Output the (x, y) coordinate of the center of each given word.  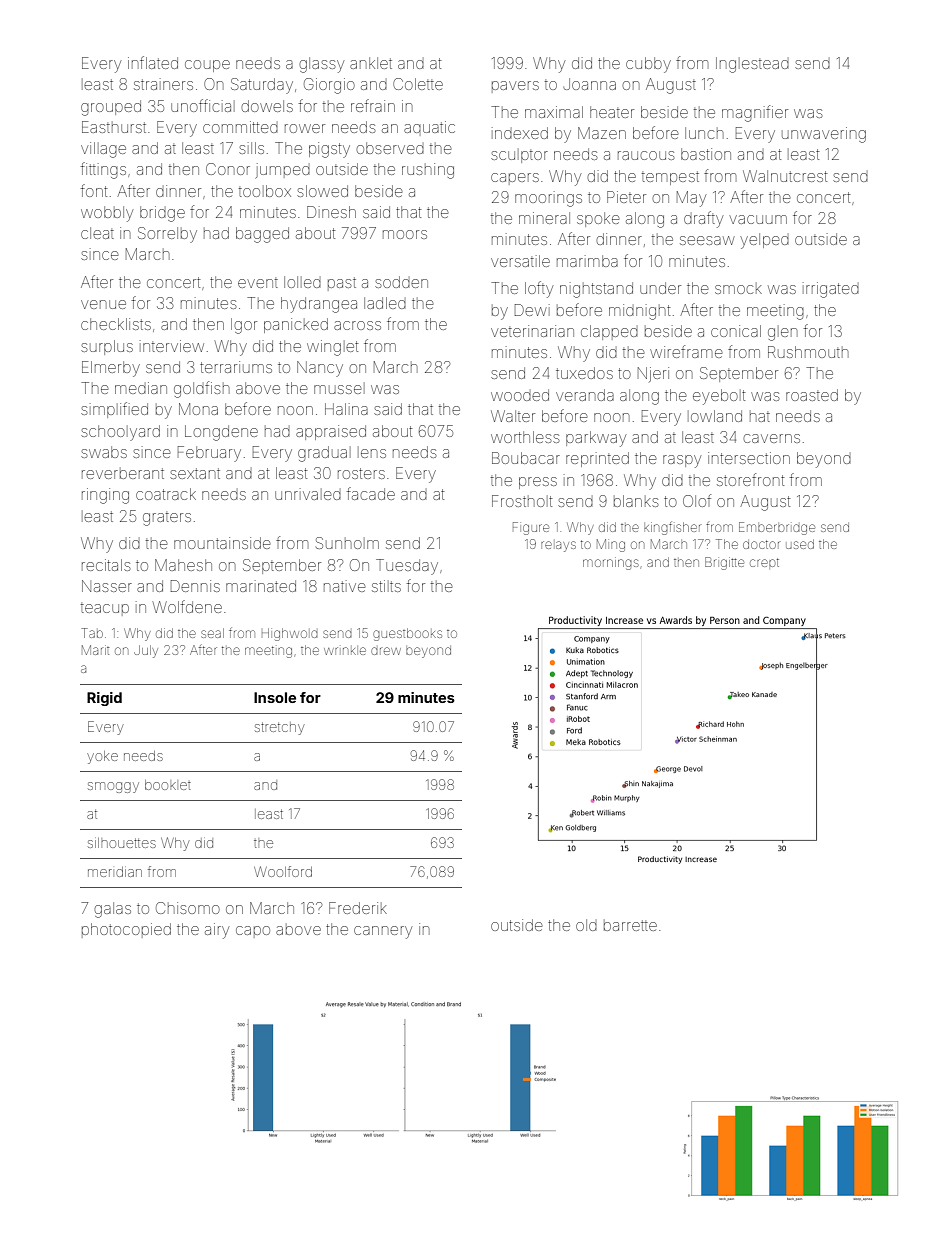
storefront (750, 479)
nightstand (596, 290)
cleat (97, 233)
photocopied (126, 930)
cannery (383, 932)
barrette (630, 925)
